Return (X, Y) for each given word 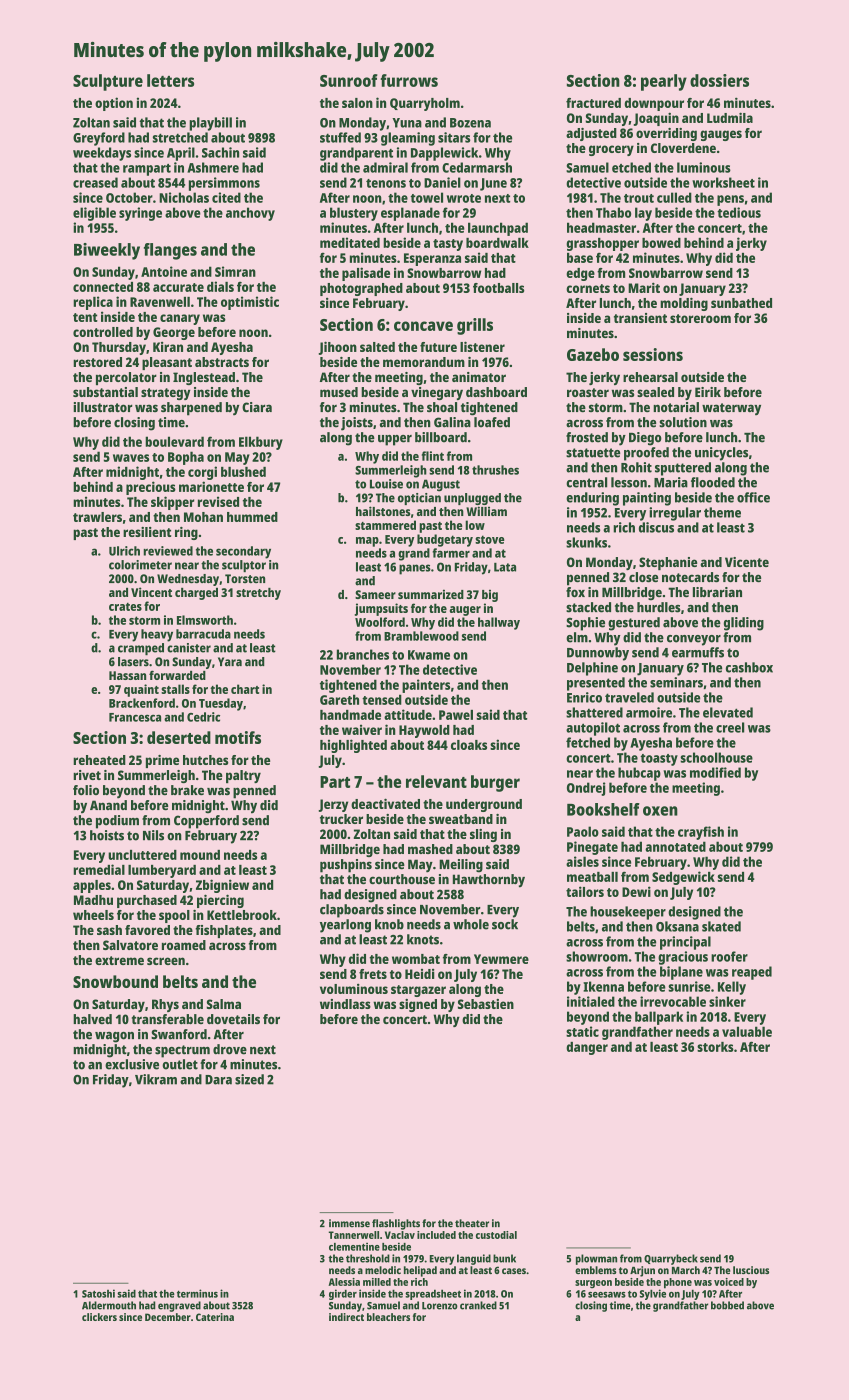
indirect (346, 1317)
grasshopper (602, 244)
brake (187, 790)
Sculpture (108, 82)
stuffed (340, 137)
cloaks (469, 745)
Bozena (470, 123)
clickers (99, 1317)
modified (715, 772)
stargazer (418, 991)
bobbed (727, 1305)
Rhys (165, 1005)
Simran (235, 271)
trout (639, 198)
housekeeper (628, 913)
